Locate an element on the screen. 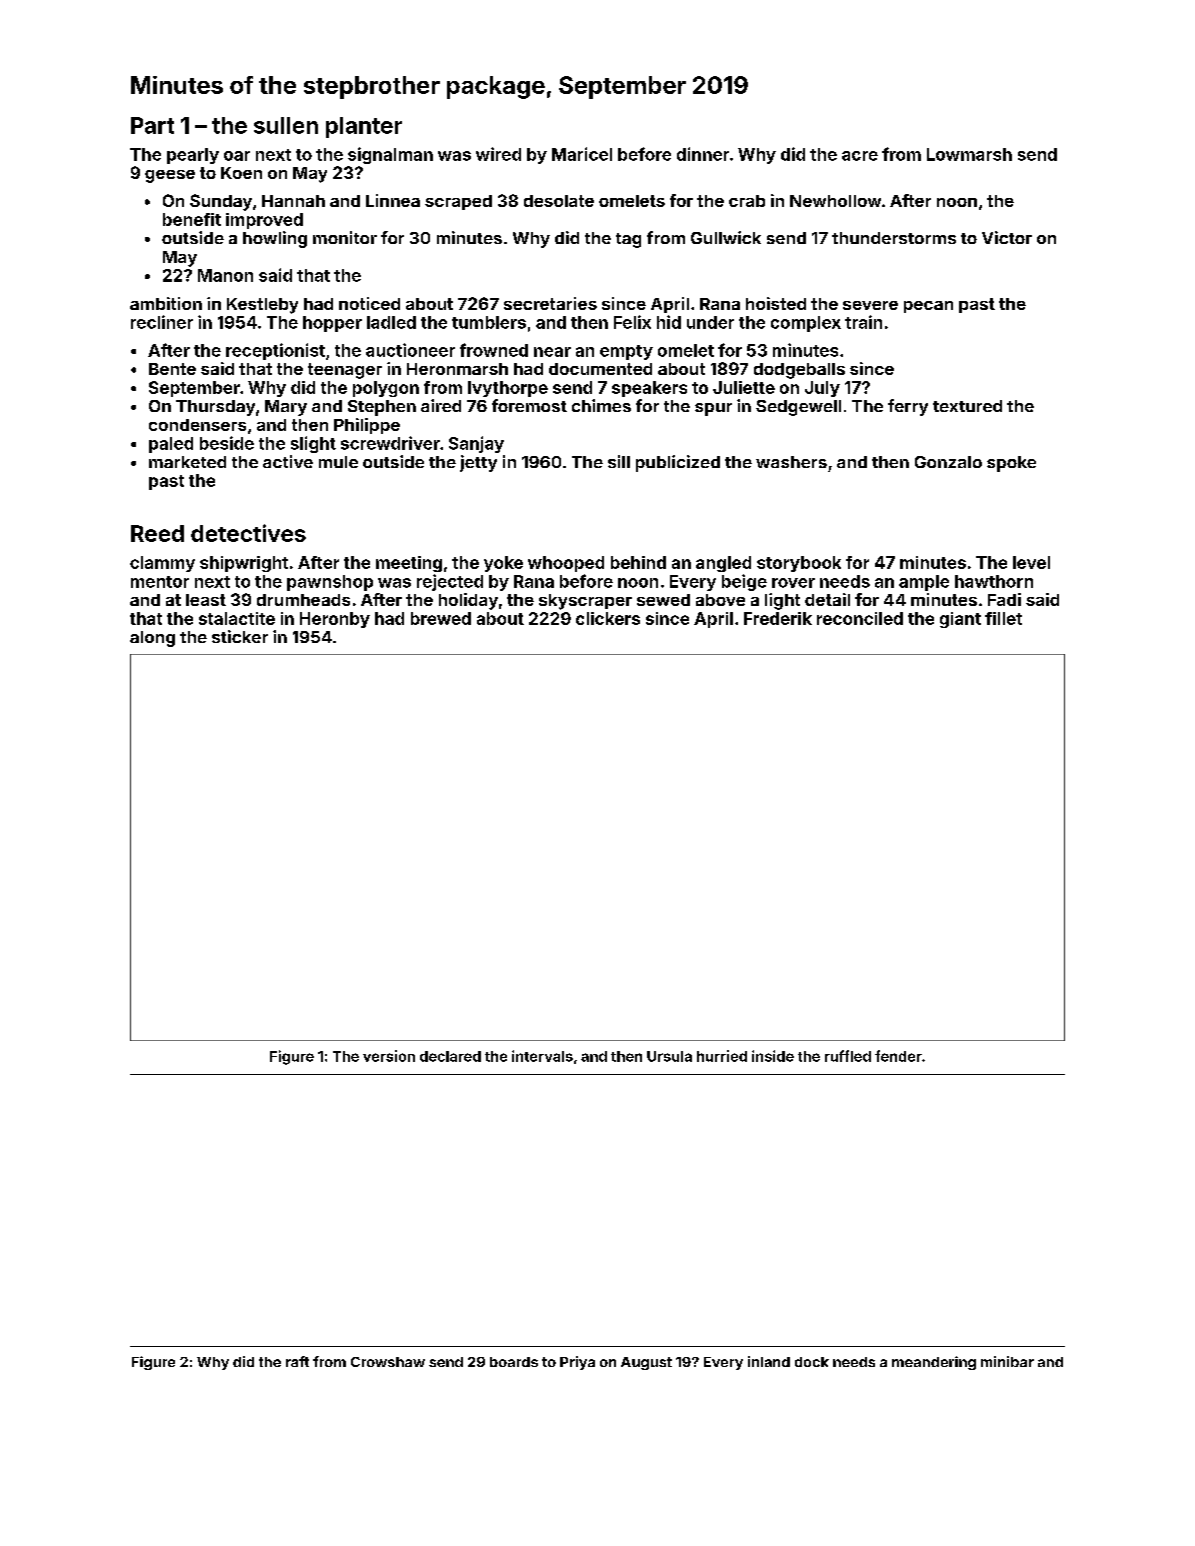  sticker is located at coordinates (240, 636).
